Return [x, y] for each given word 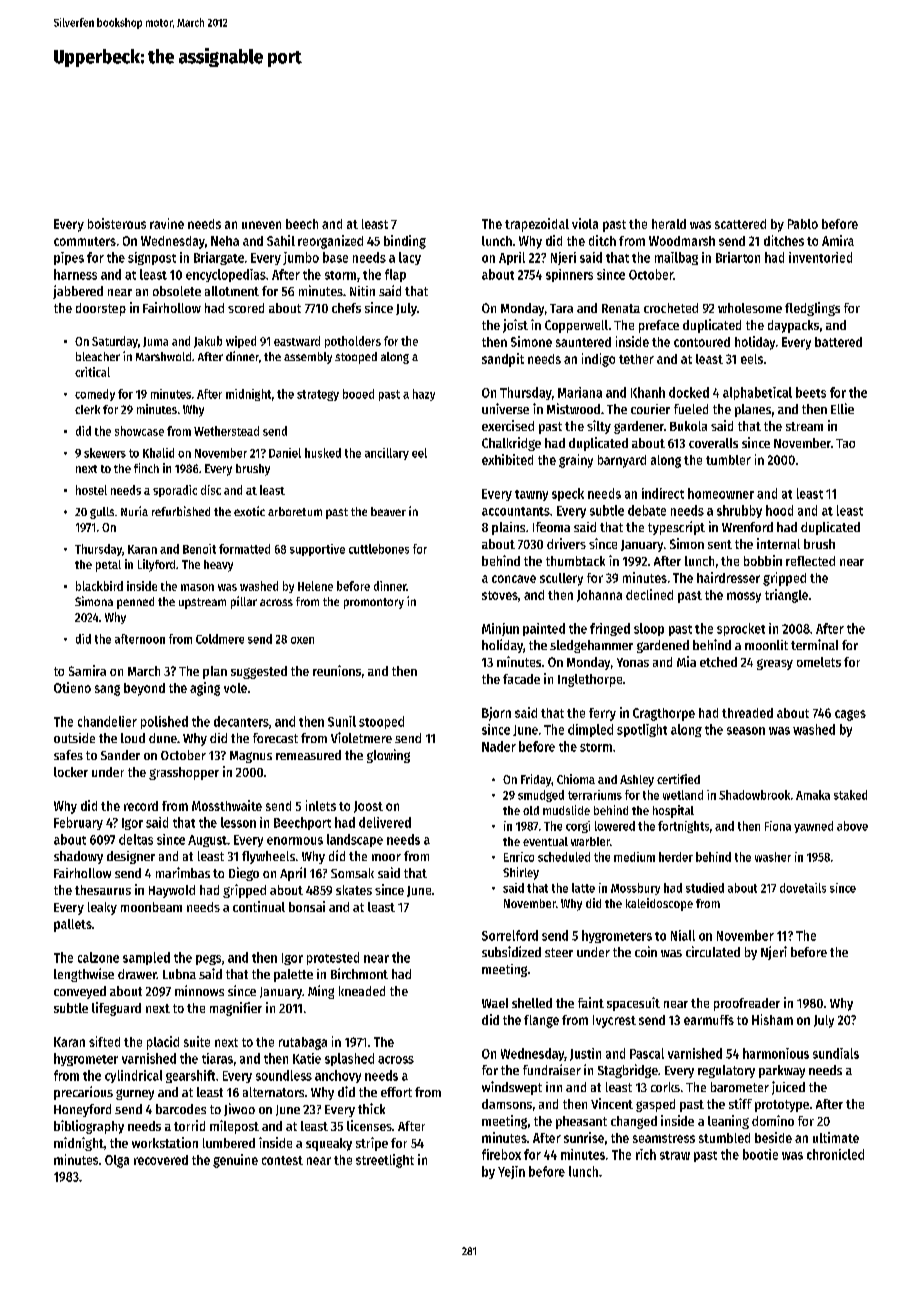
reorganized [330, 242]
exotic [249, 511]
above [852, 826]
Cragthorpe [664, 714]
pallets [73, 925]
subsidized [511, 951]
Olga [117, 1161]
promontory [374, 603]
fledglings [812, 309]
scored [246, 308]
